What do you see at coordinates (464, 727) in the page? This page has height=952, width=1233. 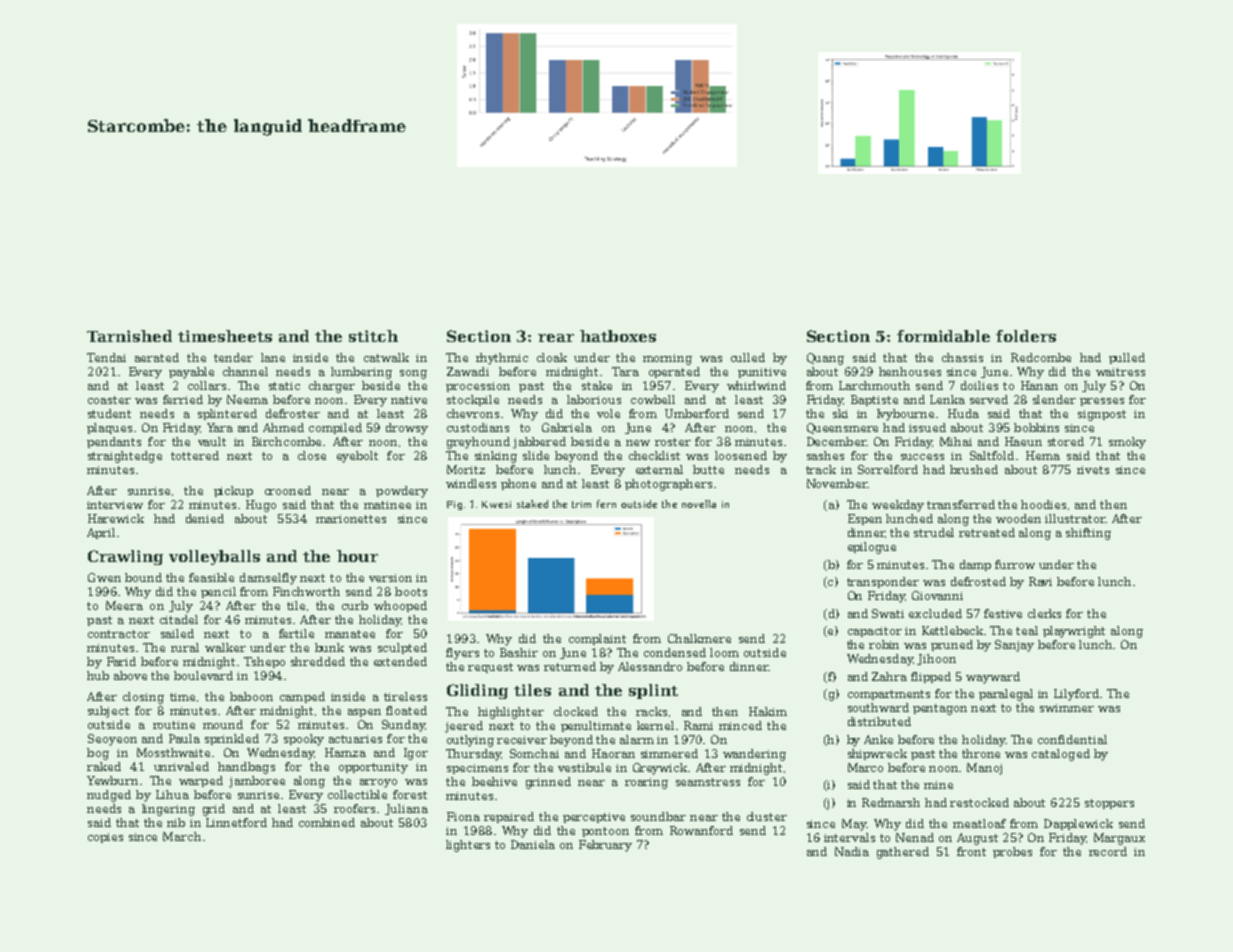 I see `jeered` at bounding box center [464, 727].
